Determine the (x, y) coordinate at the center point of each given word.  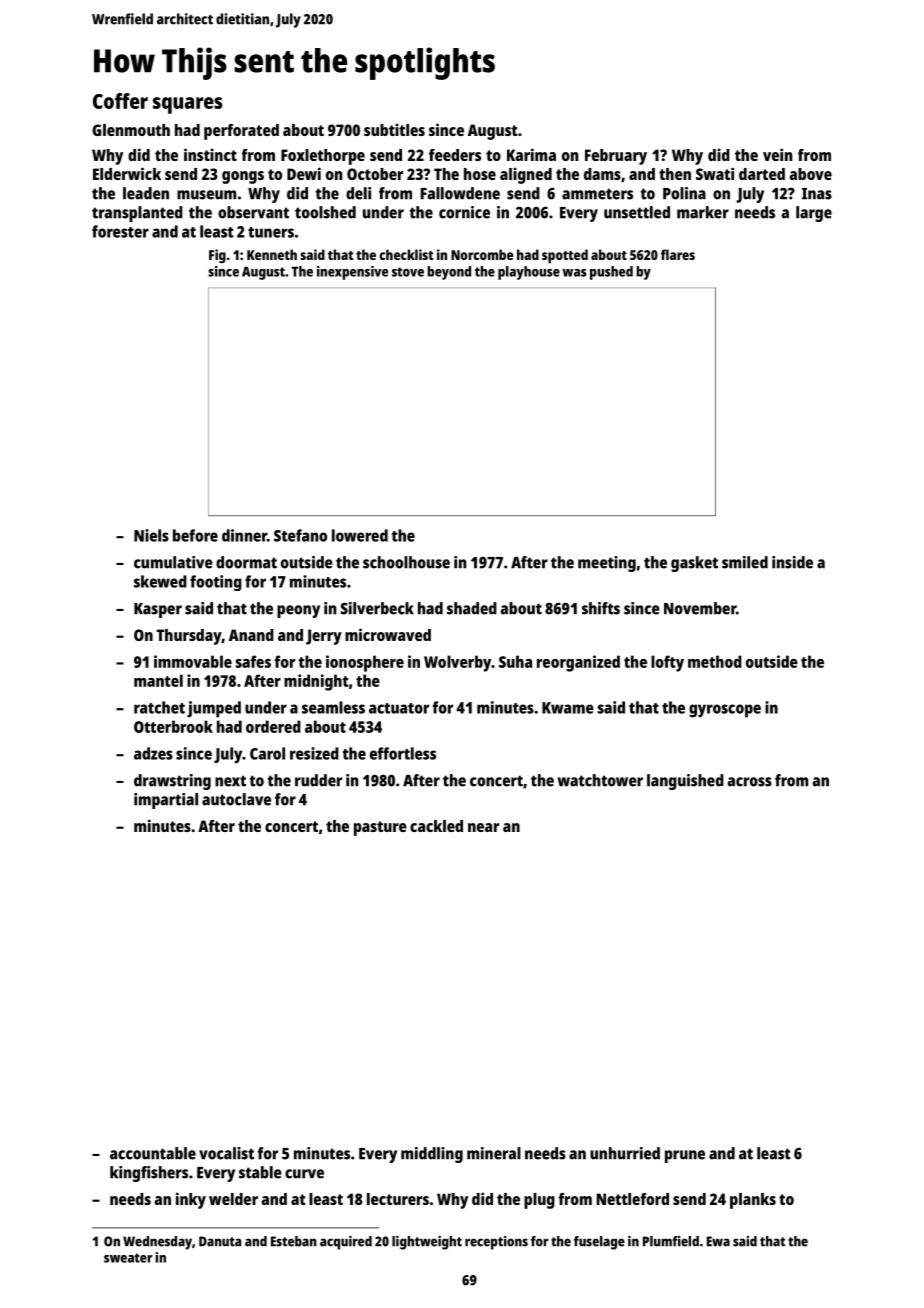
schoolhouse (406, 562)
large (814, 214)
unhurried (625, 1153)
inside (792, 562)
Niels (151, 535)
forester (120, 231)
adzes (153, 753)
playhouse (529, 273)
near (483, 827)
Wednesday (157, 1243)
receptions (496, 1243)
